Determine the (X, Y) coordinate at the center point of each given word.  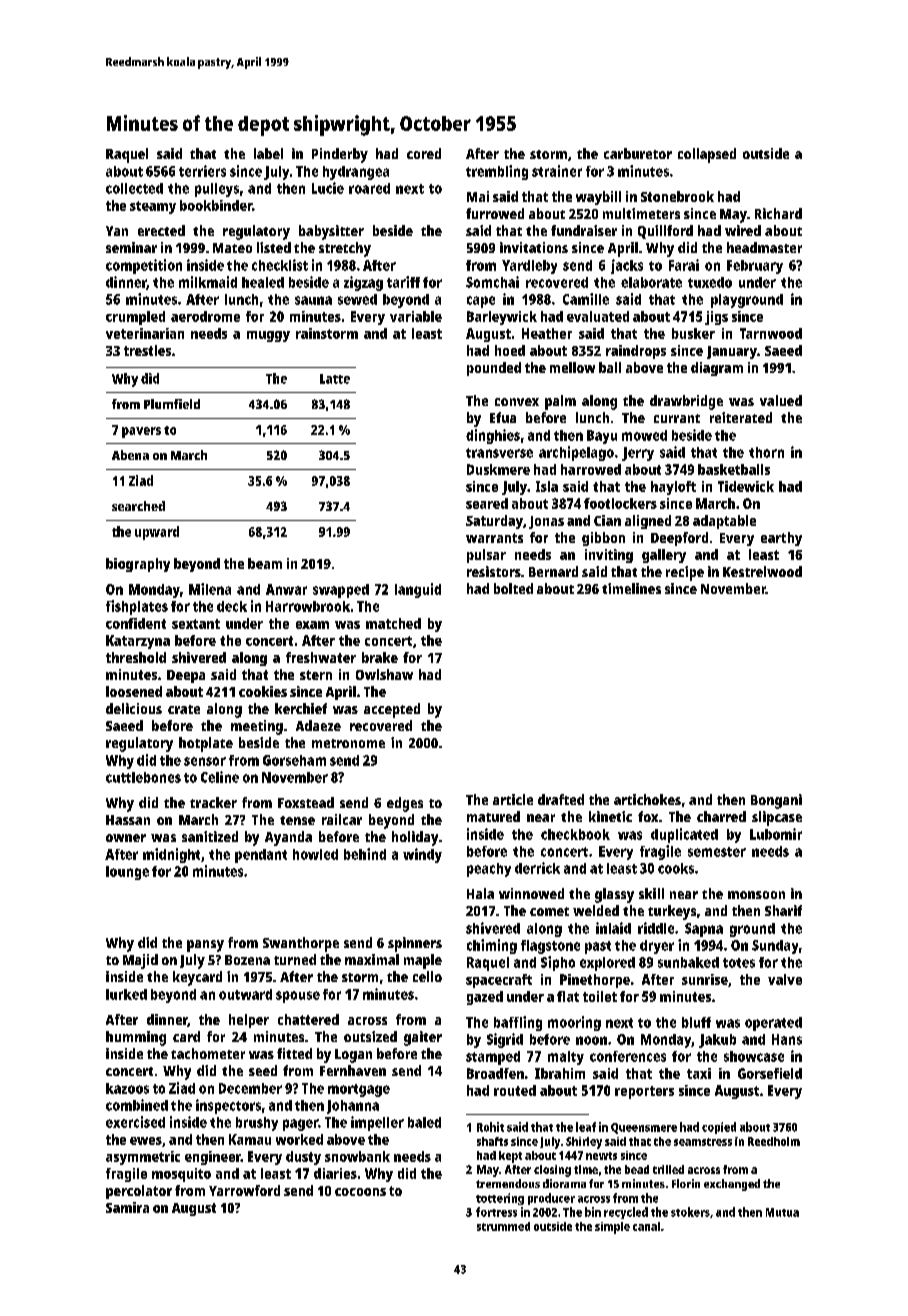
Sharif (783, 910)
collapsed (707, 155)
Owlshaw (384, 674)
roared (369, 188)
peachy (489, 870)
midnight (171, 855)
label (268, 153)
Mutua (782, 1212)
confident (136, 623)
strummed (503, 1226)
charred (721, 816)
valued (781, 400)
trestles (147, 350)
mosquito (181, 1175)
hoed (510, 350)
